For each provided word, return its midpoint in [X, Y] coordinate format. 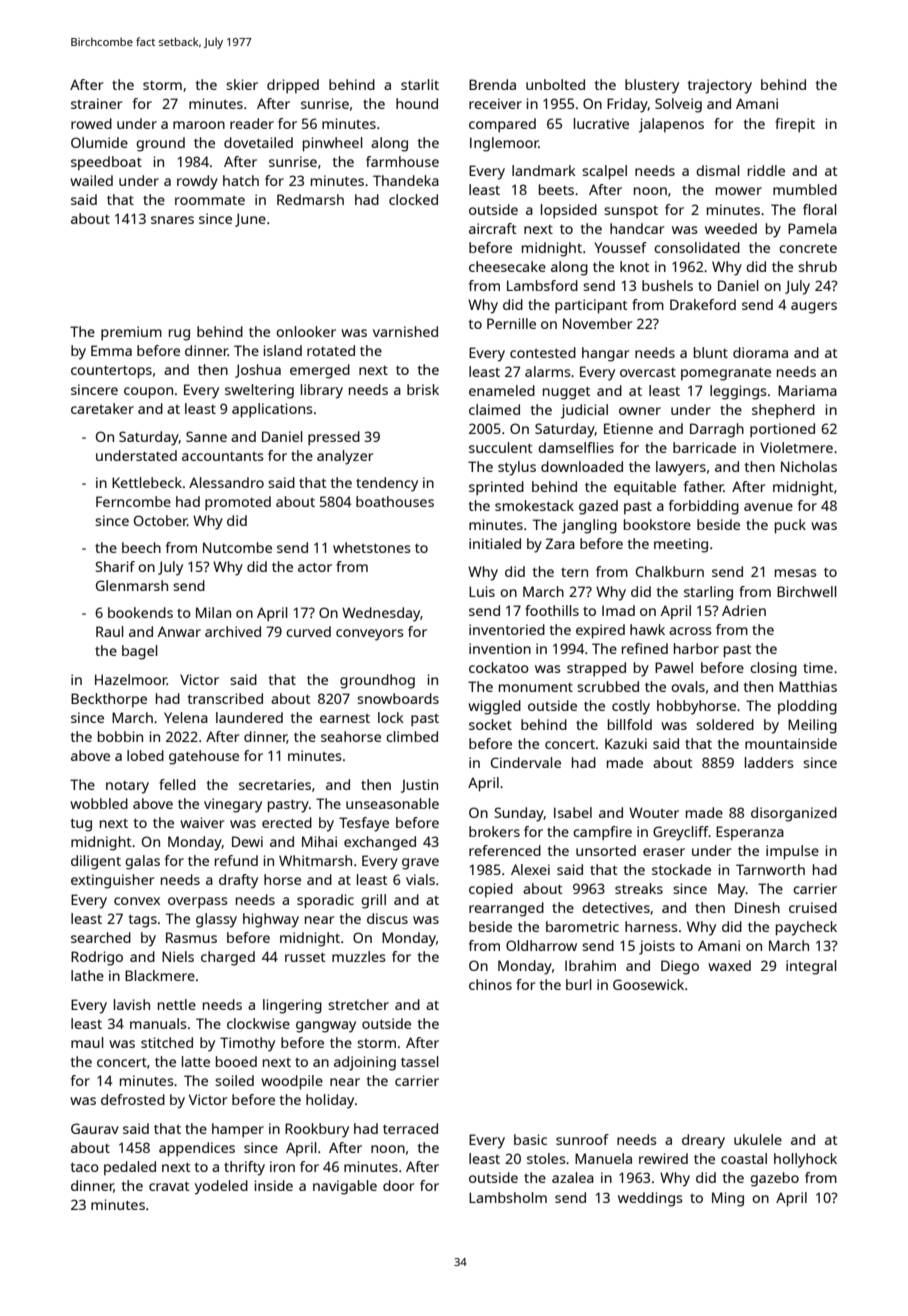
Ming [728, 1199]
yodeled [221, 1187]
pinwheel [333, 144]
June [250, 220]
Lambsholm [508, 1197]
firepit [795, 125]
